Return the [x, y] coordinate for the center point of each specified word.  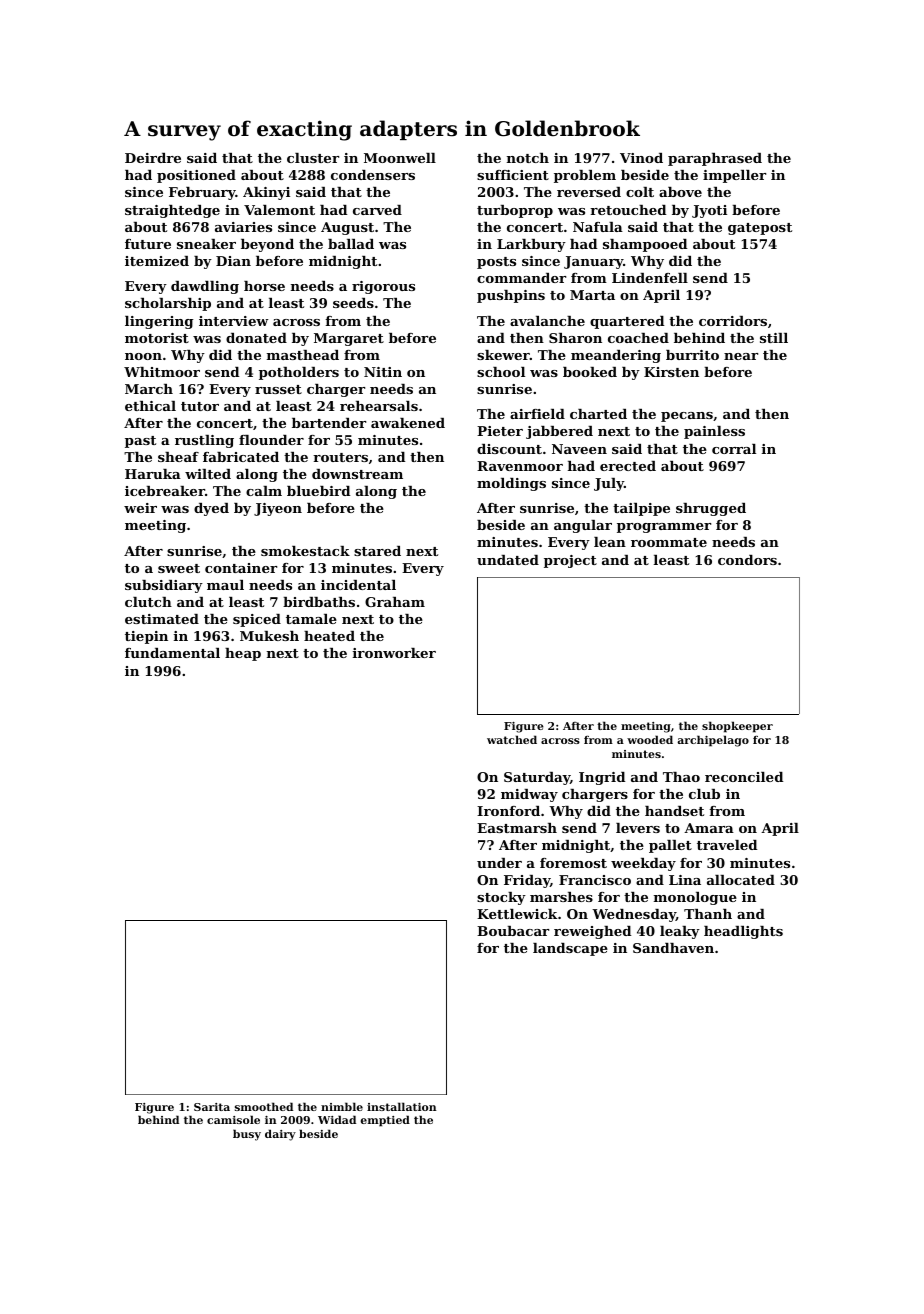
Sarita [212, 1107]
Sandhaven [673, 948]
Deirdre [153, 158]
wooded [650, 739]
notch [528, 158]
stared [377, 551]
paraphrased [715, 159]
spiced [257, 620]
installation [402, 1106]
